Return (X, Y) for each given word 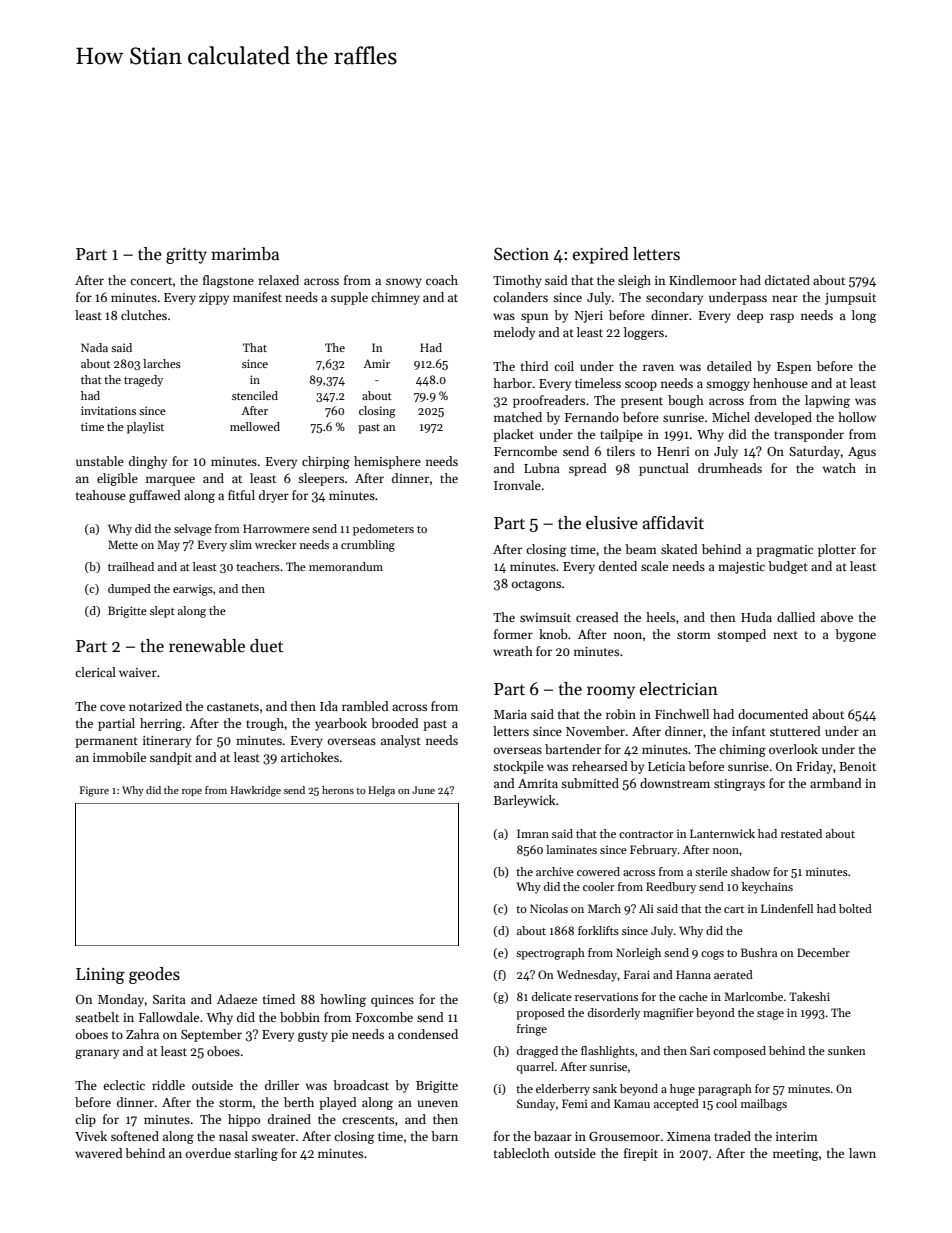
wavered (99, 1153)
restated (801, 833)
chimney (395, 298)
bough (686, 401)
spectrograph (550, 954)
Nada (94, 347)
